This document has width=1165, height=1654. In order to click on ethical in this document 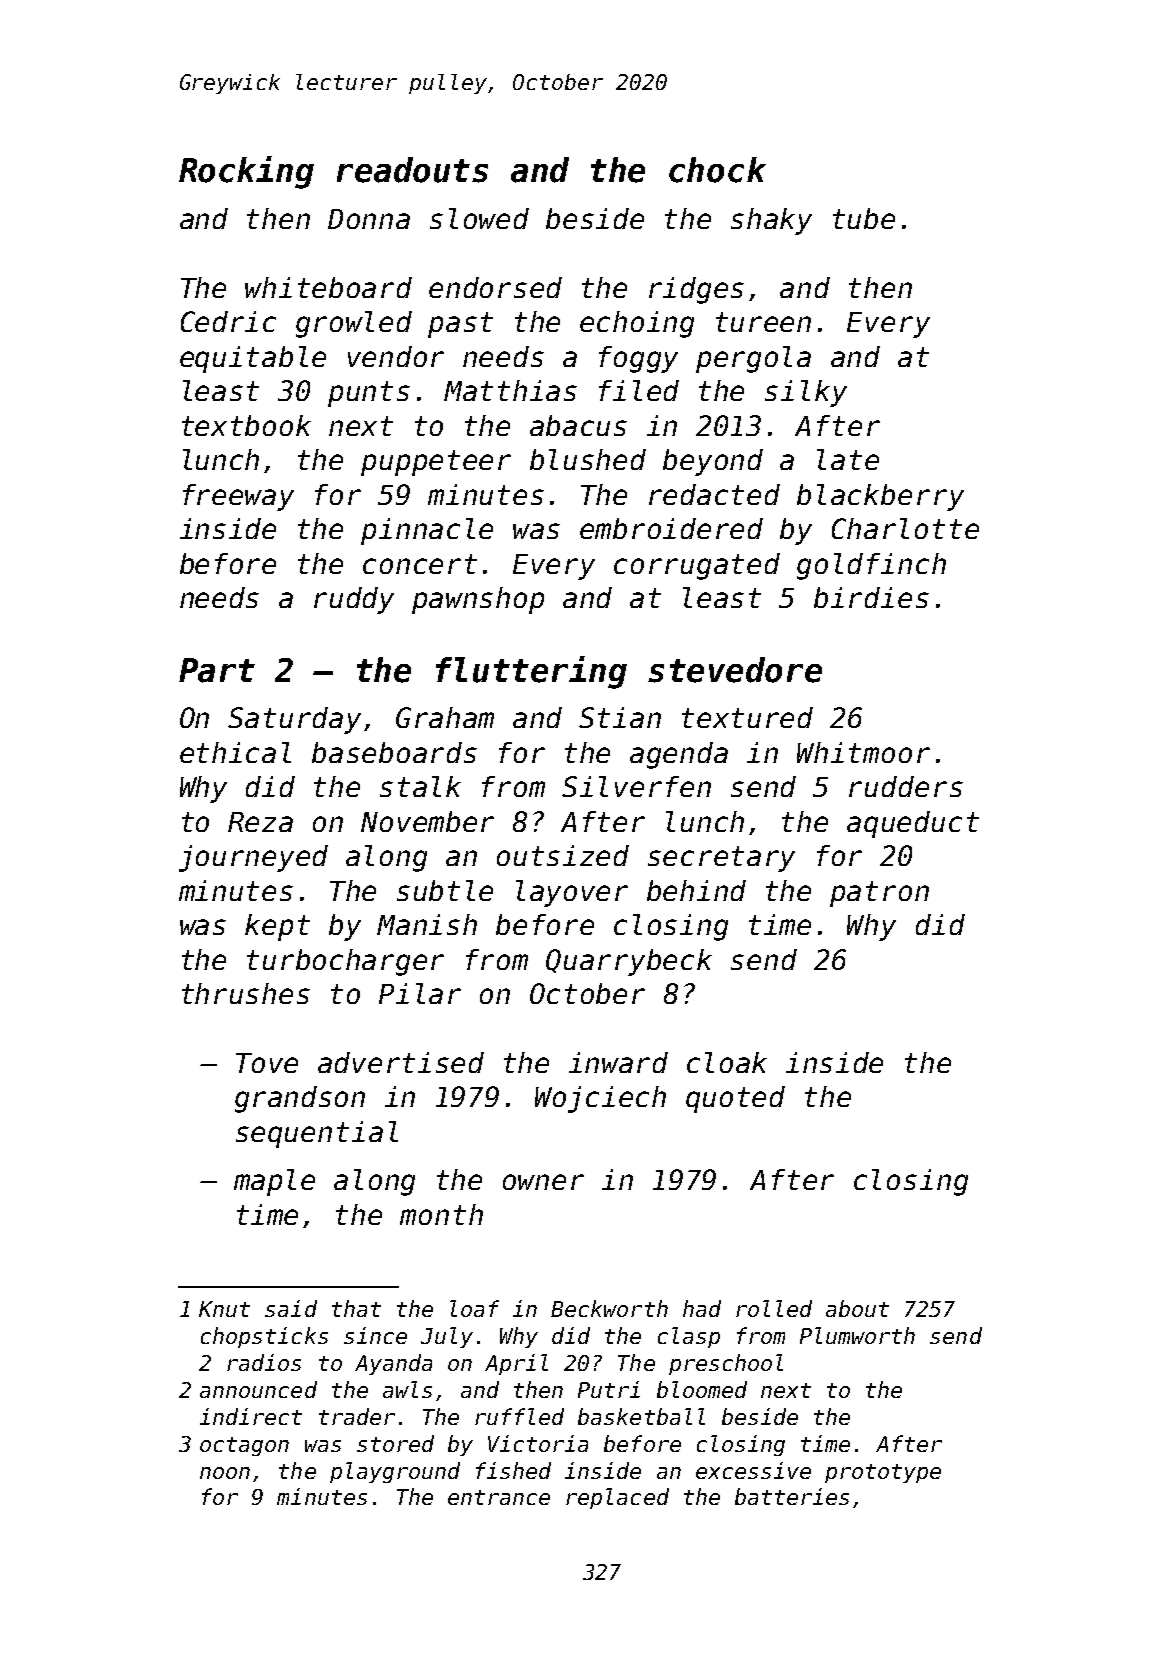, I will do `click(235, 752)`.
